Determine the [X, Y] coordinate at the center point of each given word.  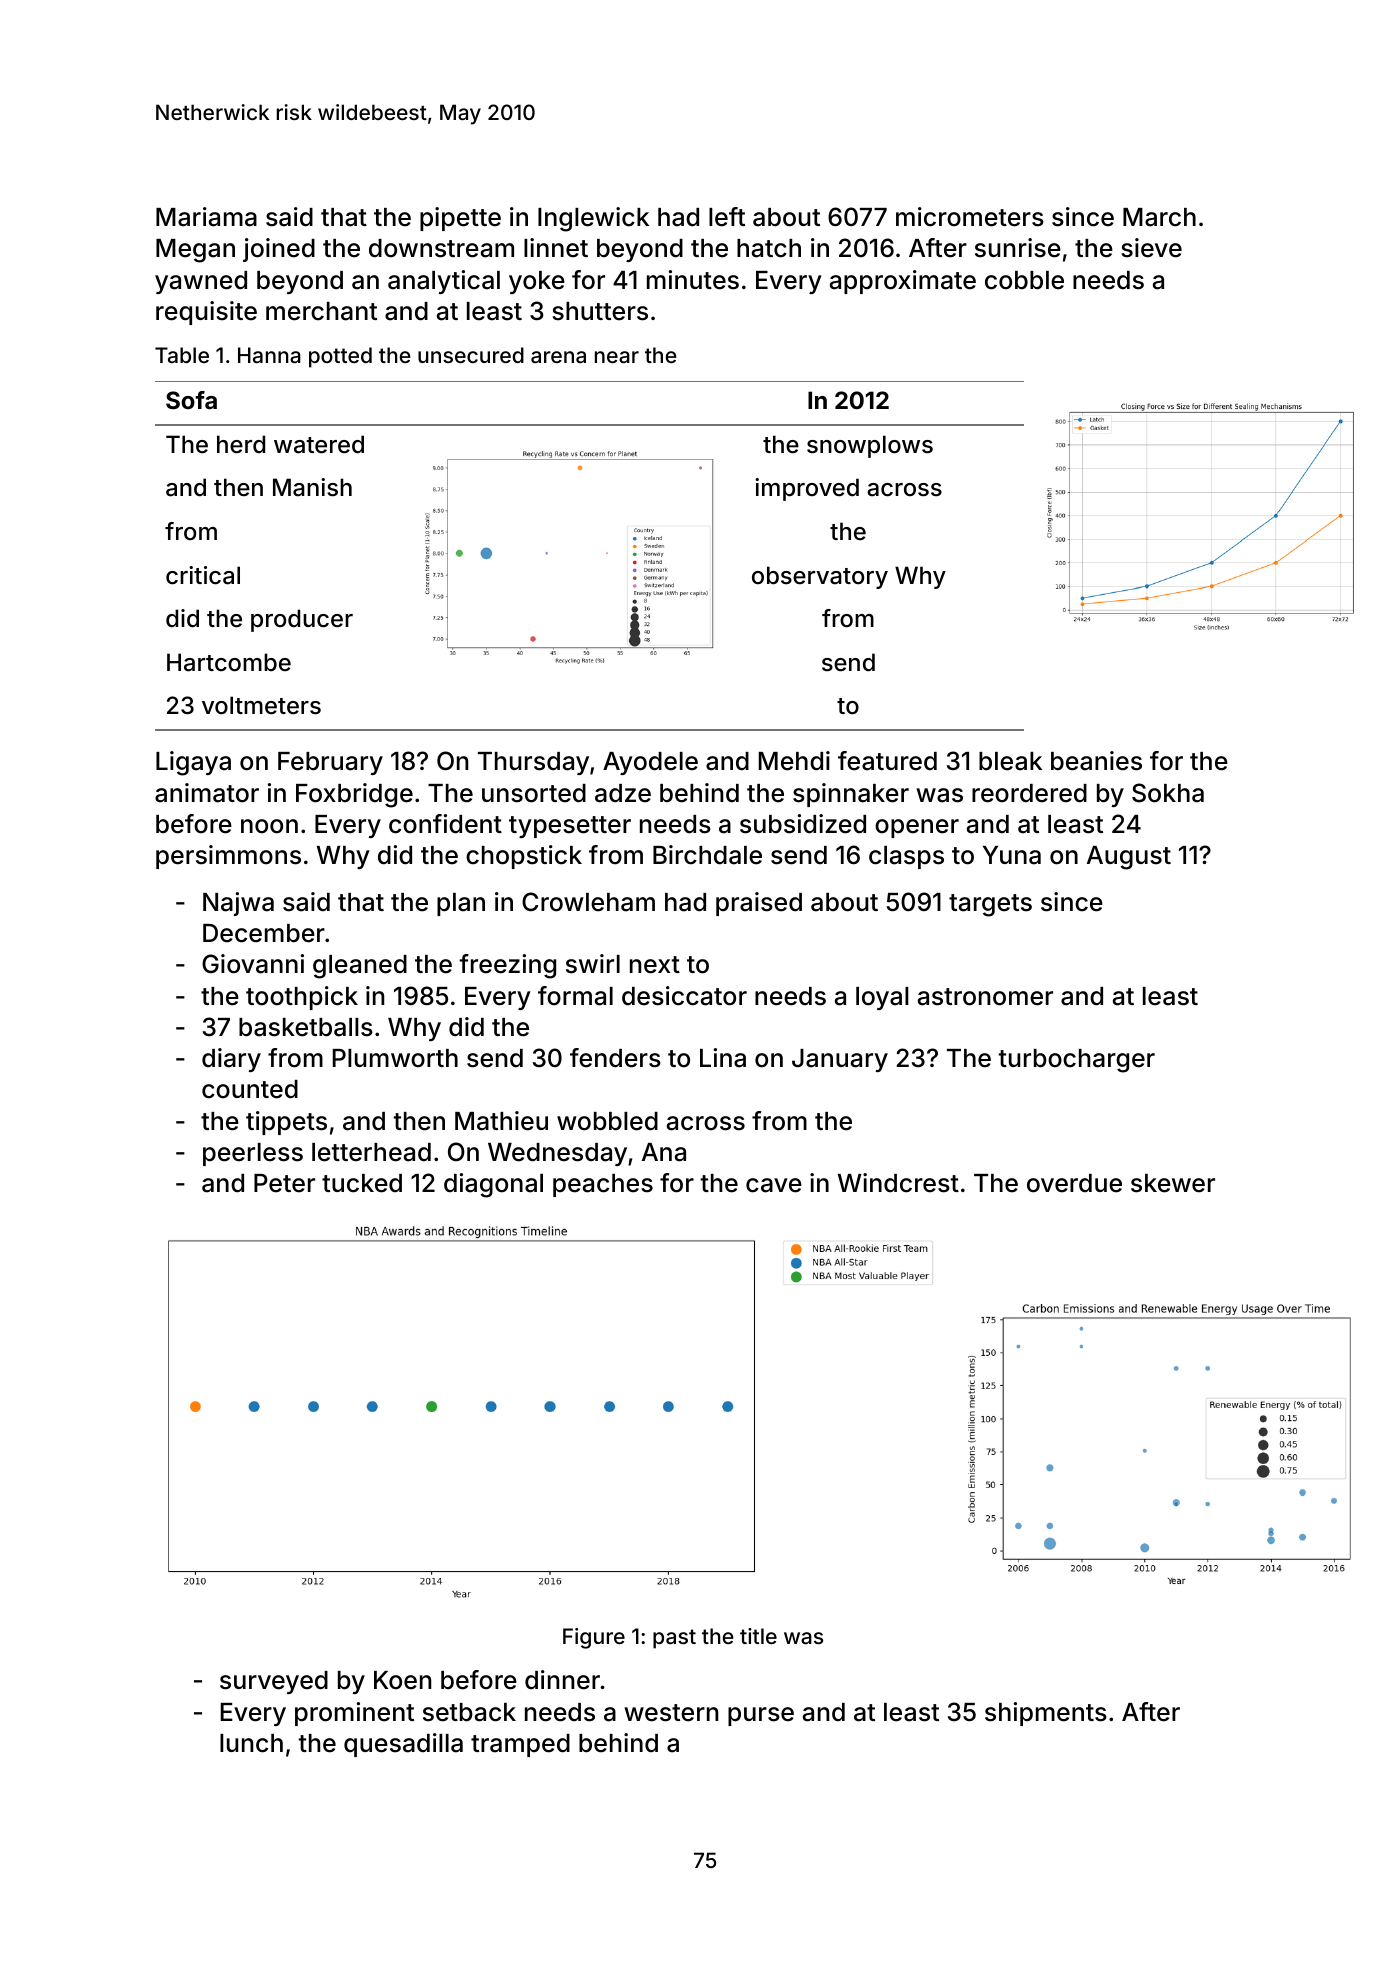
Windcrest [898, 1183]
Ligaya [193, 763]
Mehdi [794, 761]
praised [759, 904]
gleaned [360, 967]
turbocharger [1076, 1061]
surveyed [274, 1682]
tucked [362, 1183]
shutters [600, 311]
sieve [1151, 248]
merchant [321, 311]
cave [774, 1185]
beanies [1096, 761]
